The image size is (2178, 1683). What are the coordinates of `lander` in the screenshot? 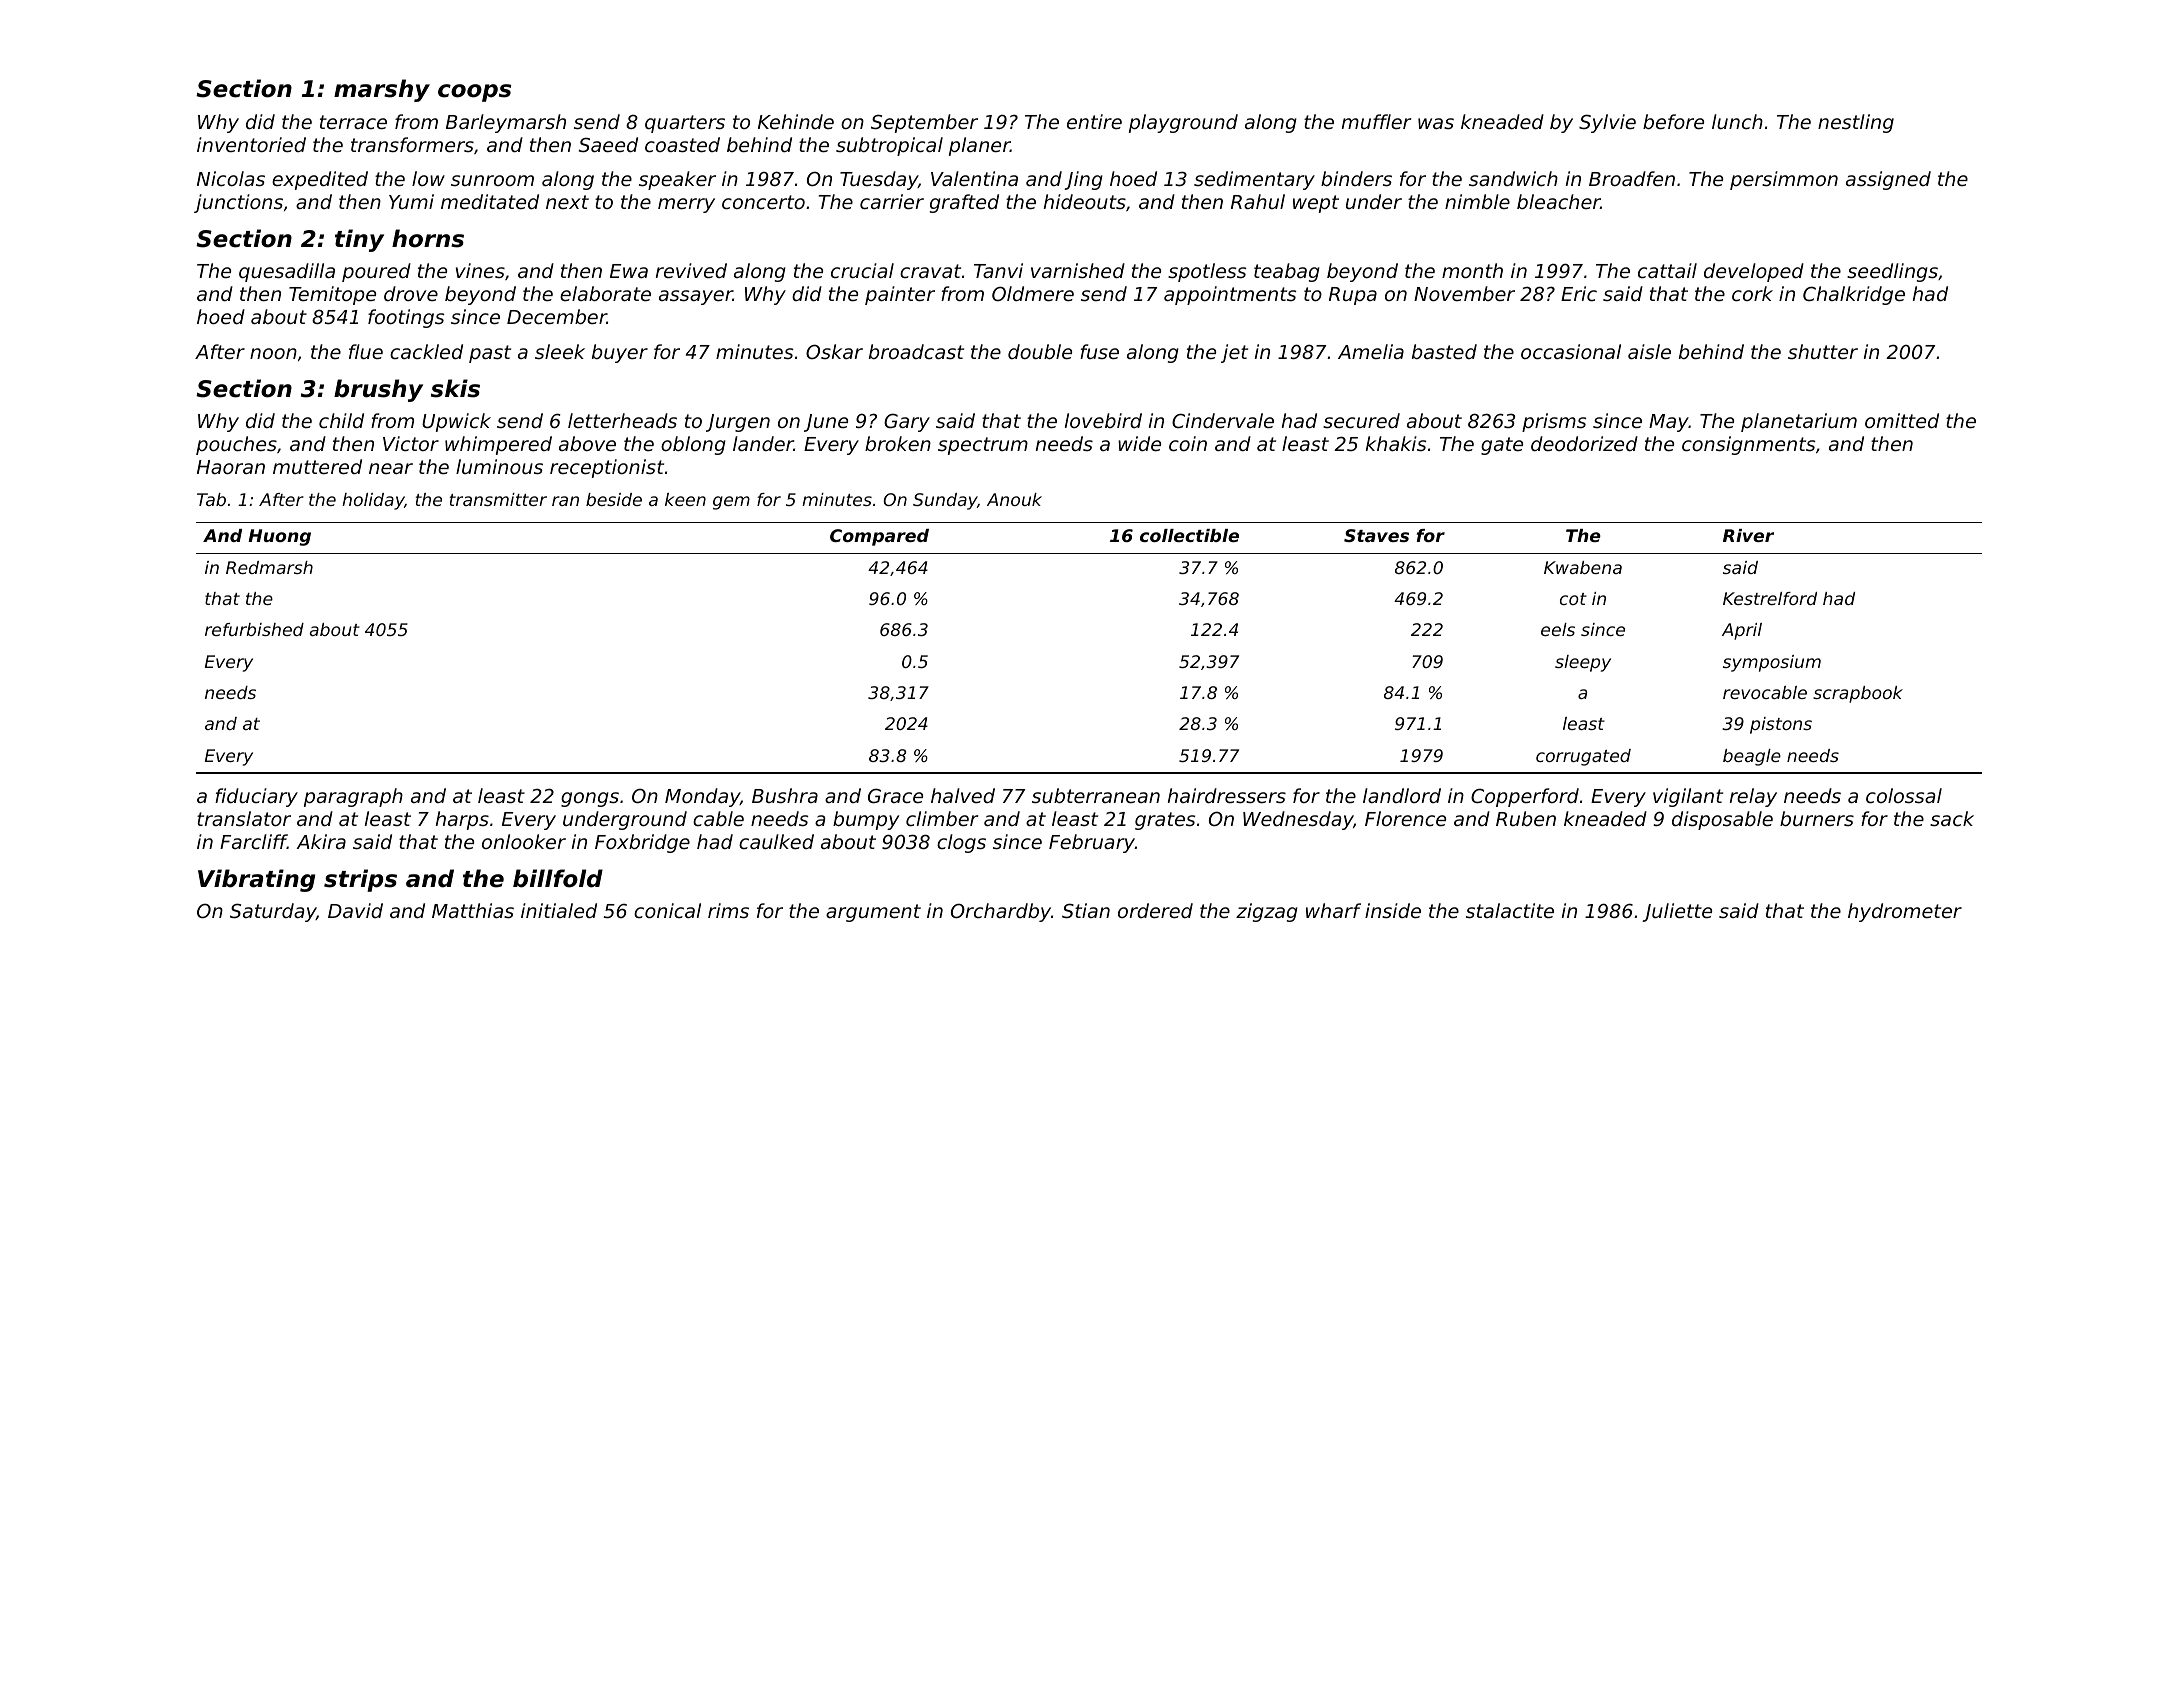 It's located at (763, 443).
